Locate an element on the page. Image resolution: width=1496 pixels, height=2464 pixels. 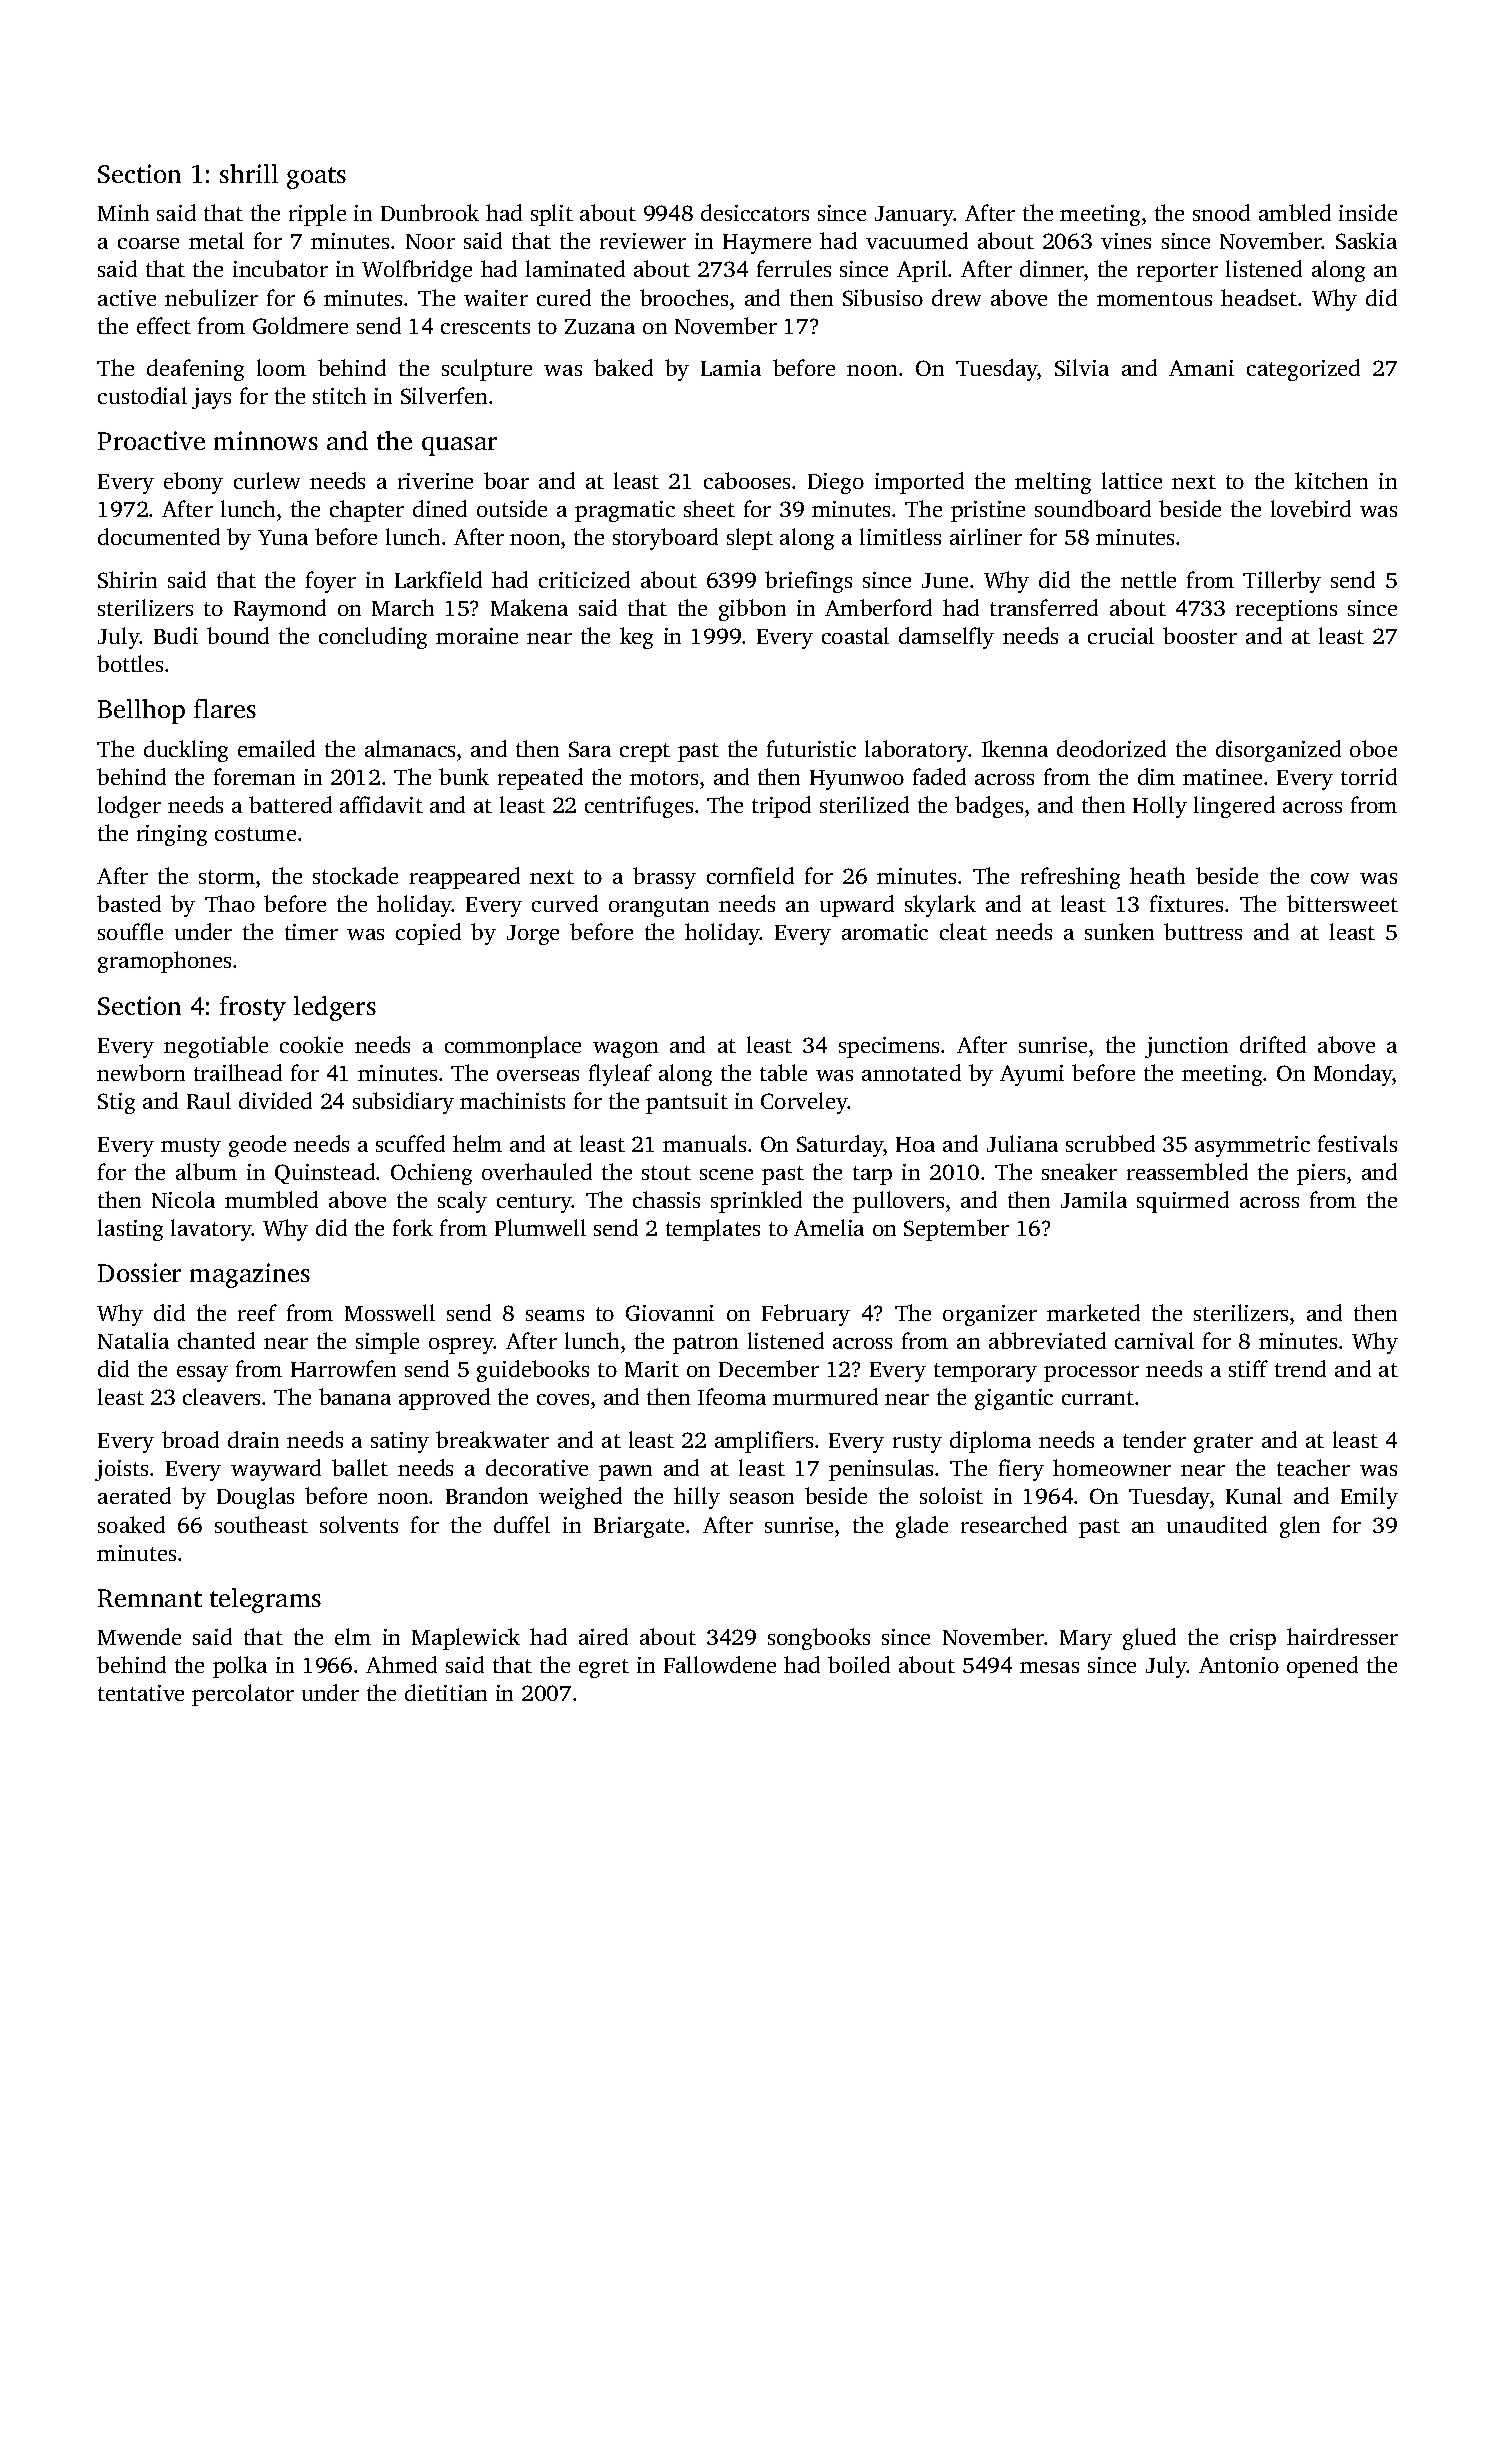
ebony is located at coordinates (193, 483).
